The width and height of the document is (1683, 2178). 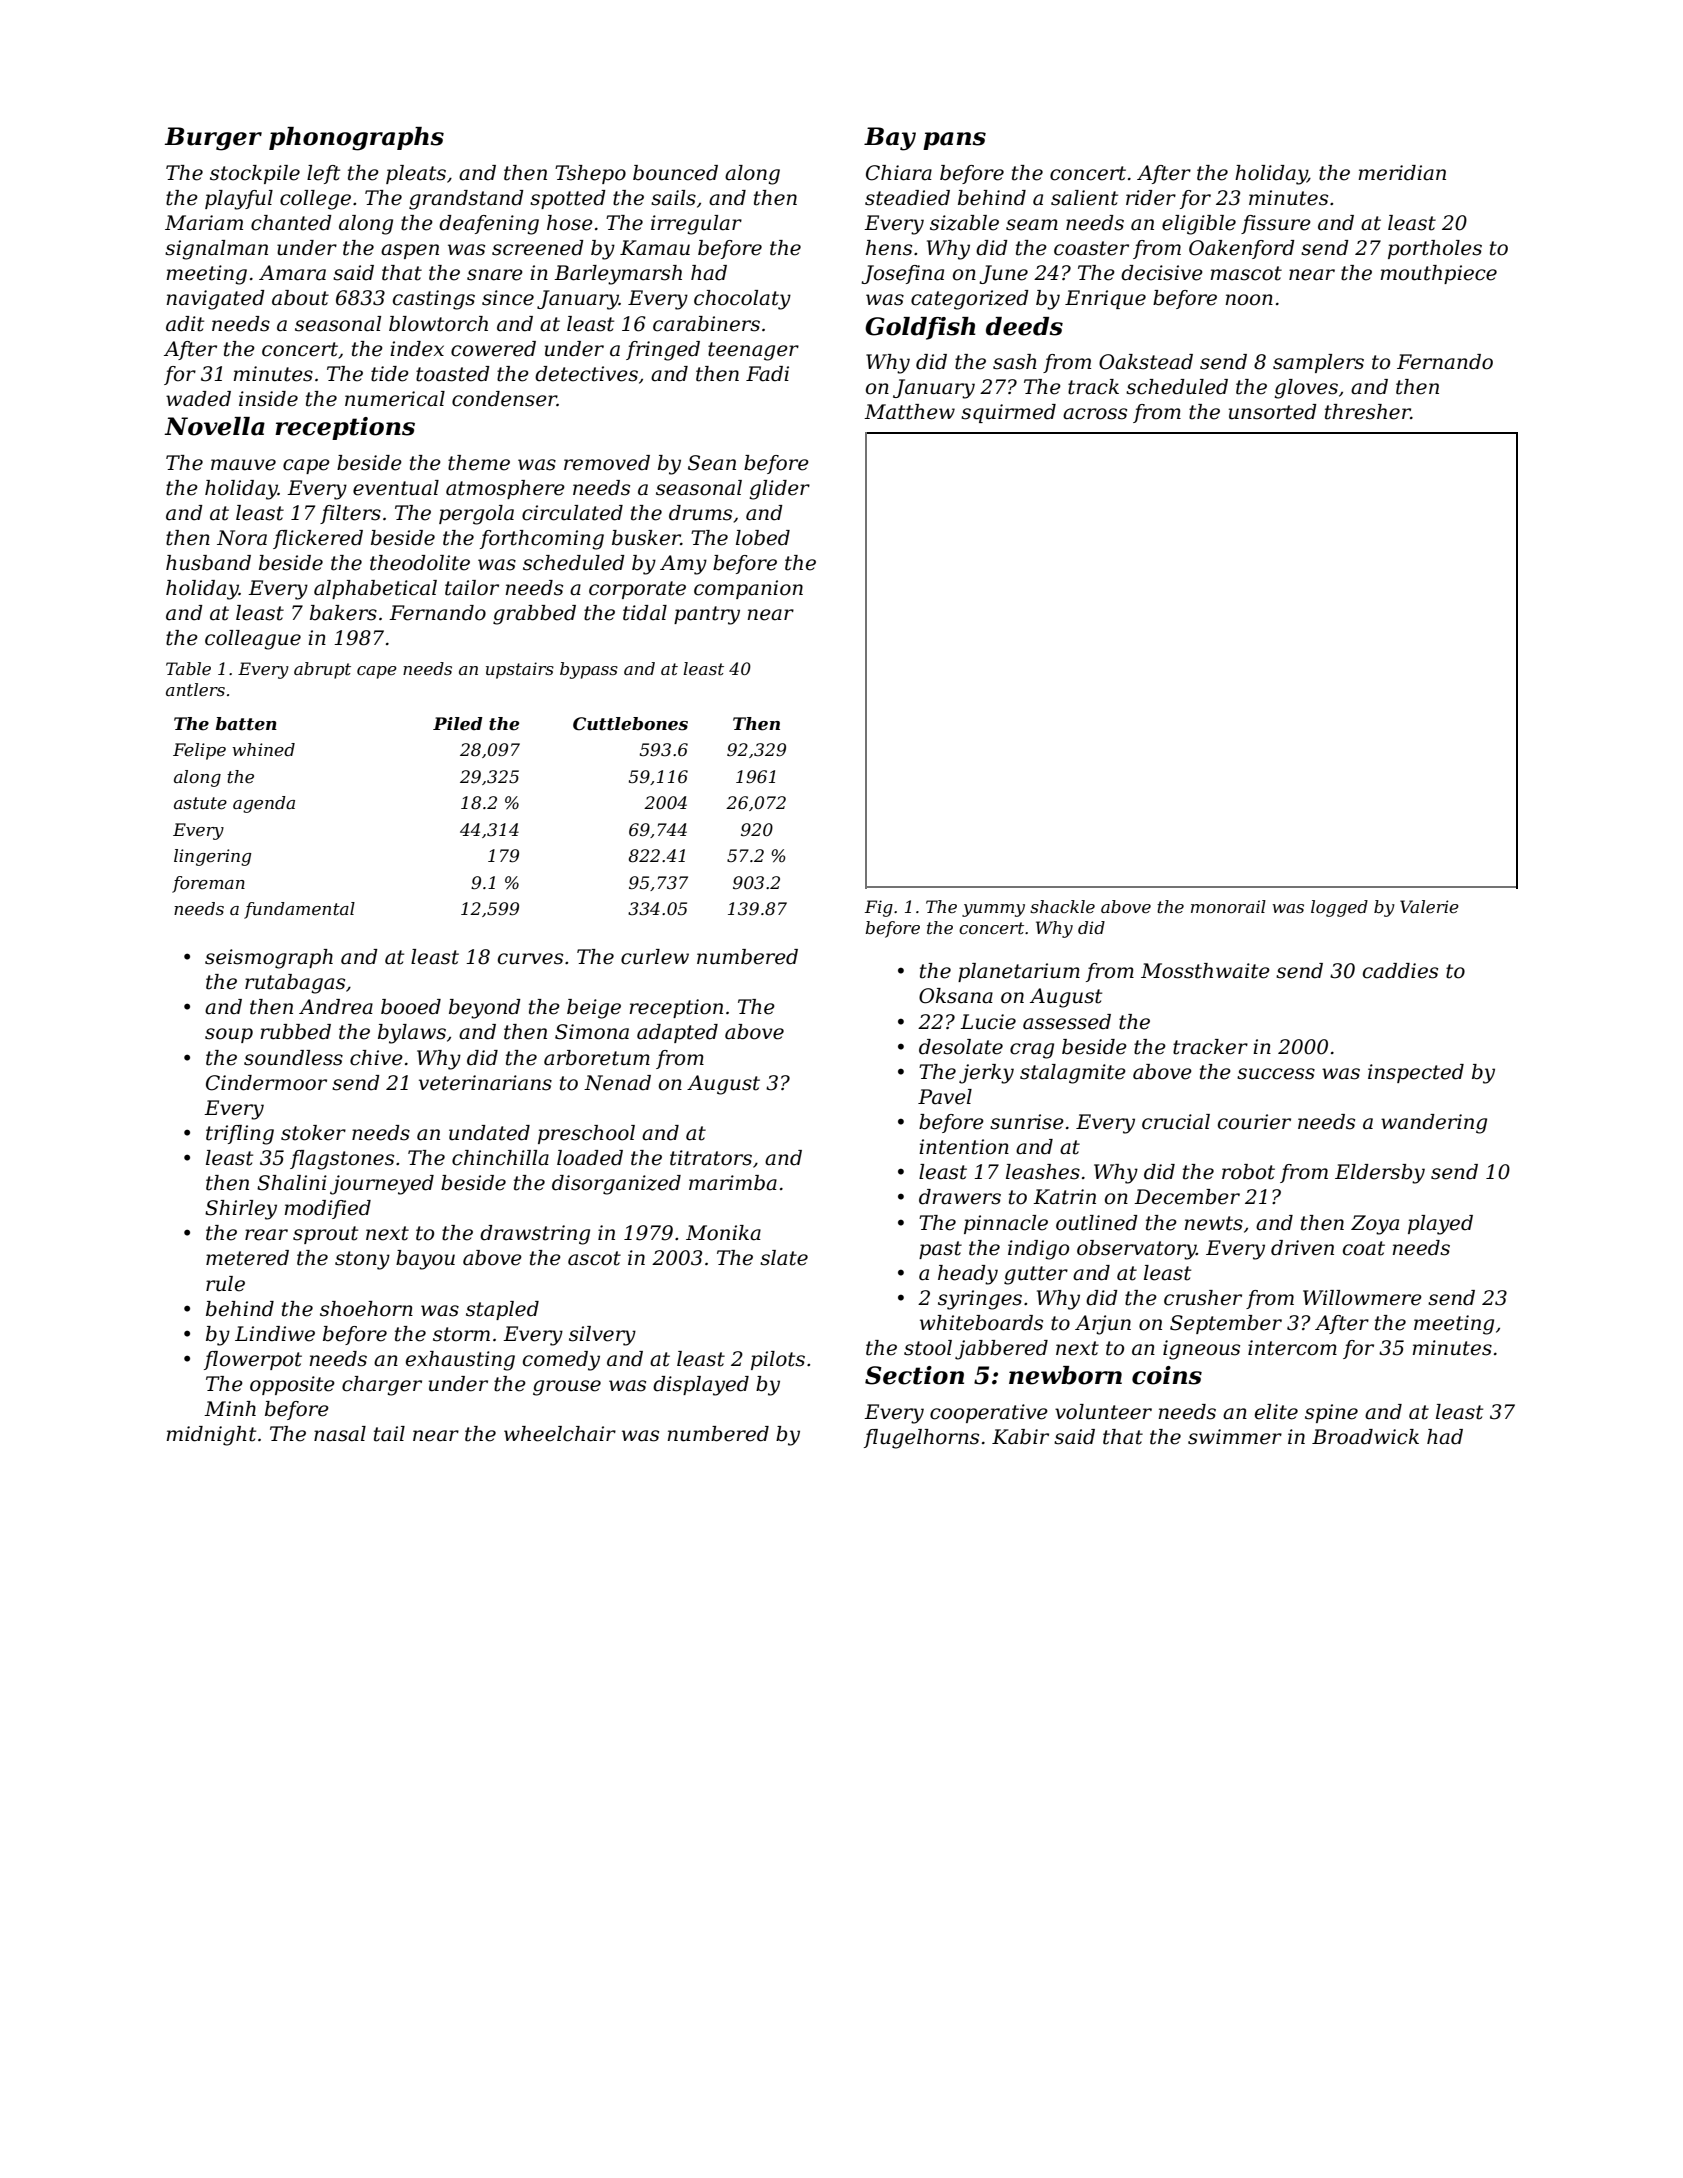 I want to click on Valerie, so click(x=1429, y=906).
